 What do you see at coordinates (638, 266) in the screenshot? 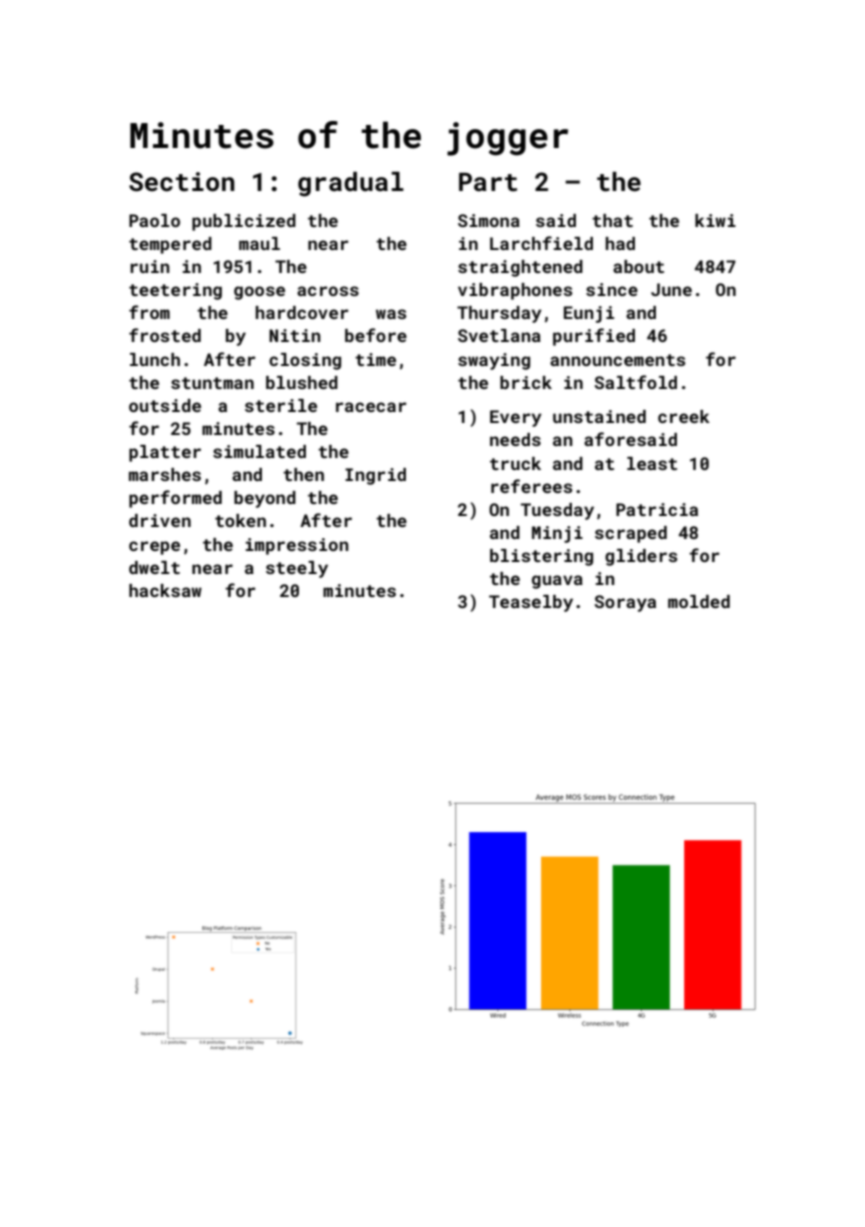
I see `about` at bounding box center [638, 266].
